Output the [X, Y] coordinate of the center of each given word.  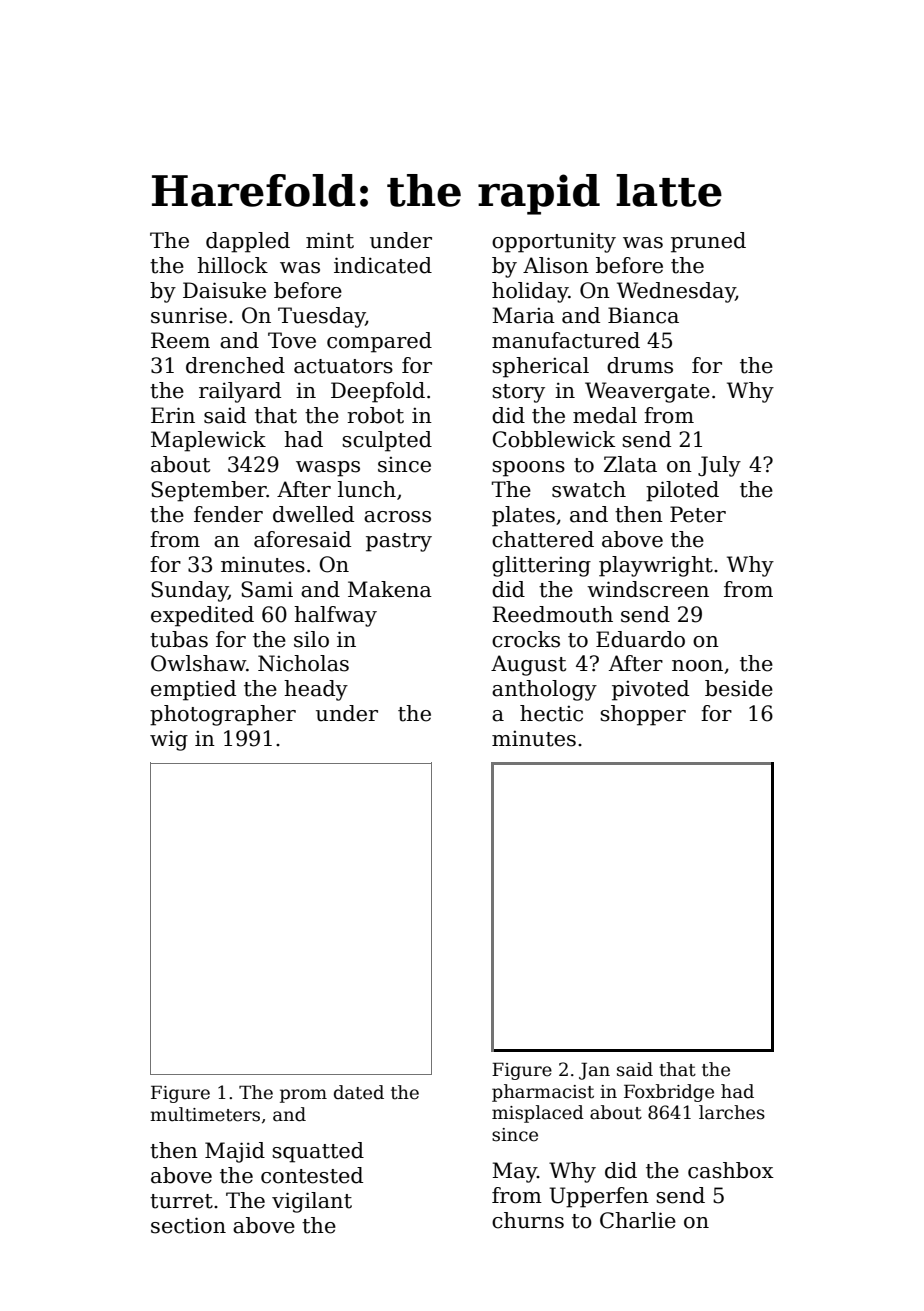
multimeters [205, 1114]
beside [739, 688]
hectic [551, 713]
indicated [383, 265]
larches [732, 1112]
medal [605, 415]
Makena [390, 589]
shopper [643, 715]
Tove [292, 340]
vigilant [312, 1202]
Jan [594, 1071]
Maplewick [208, 441]
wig [169, 740]
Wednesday [676, 292]
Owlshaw [198, 663]
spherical [540, 367]
